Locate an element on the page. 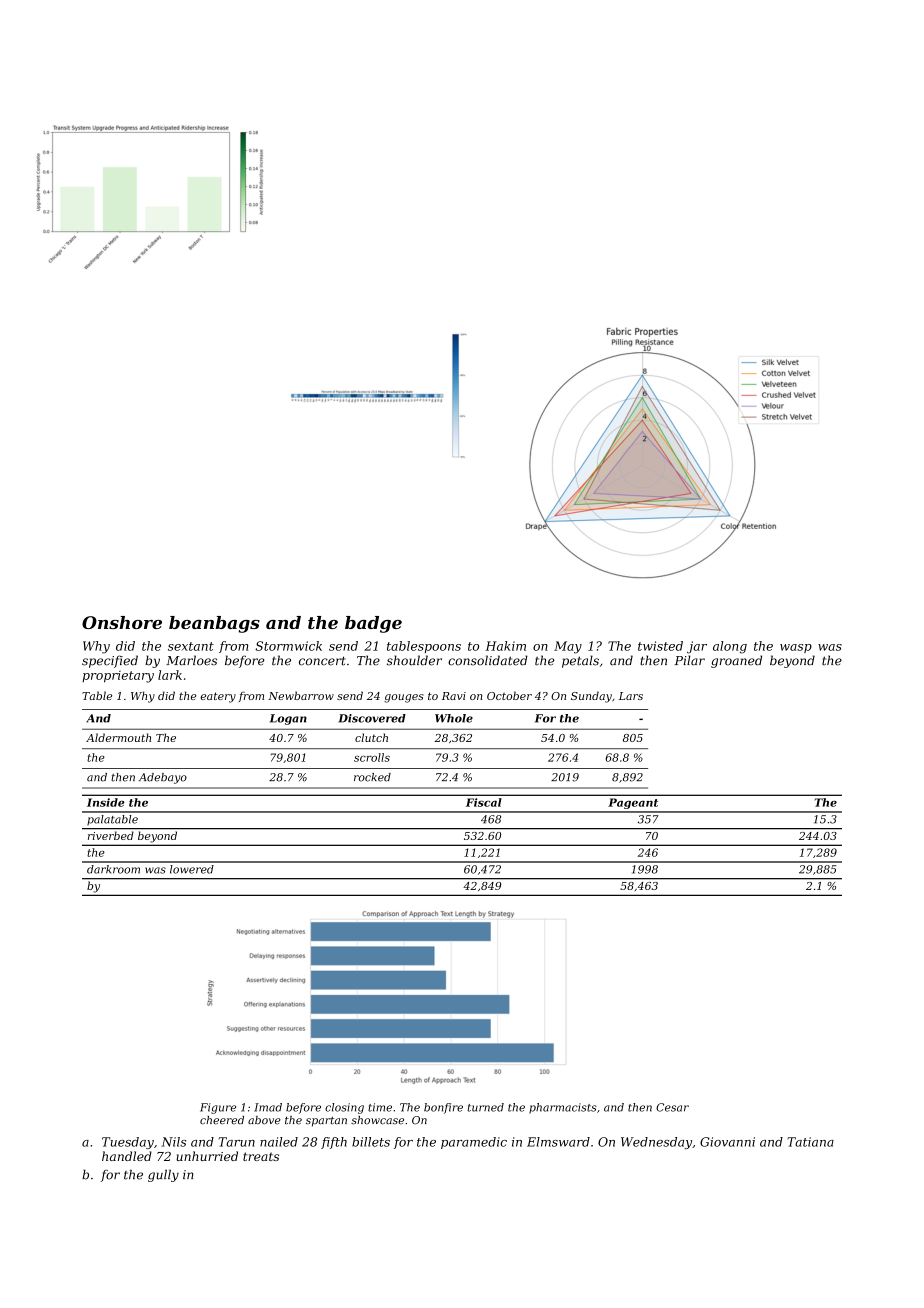 The height and width of the image is (1308, 924). Giovanni is located at coordinates (727, 1142).
